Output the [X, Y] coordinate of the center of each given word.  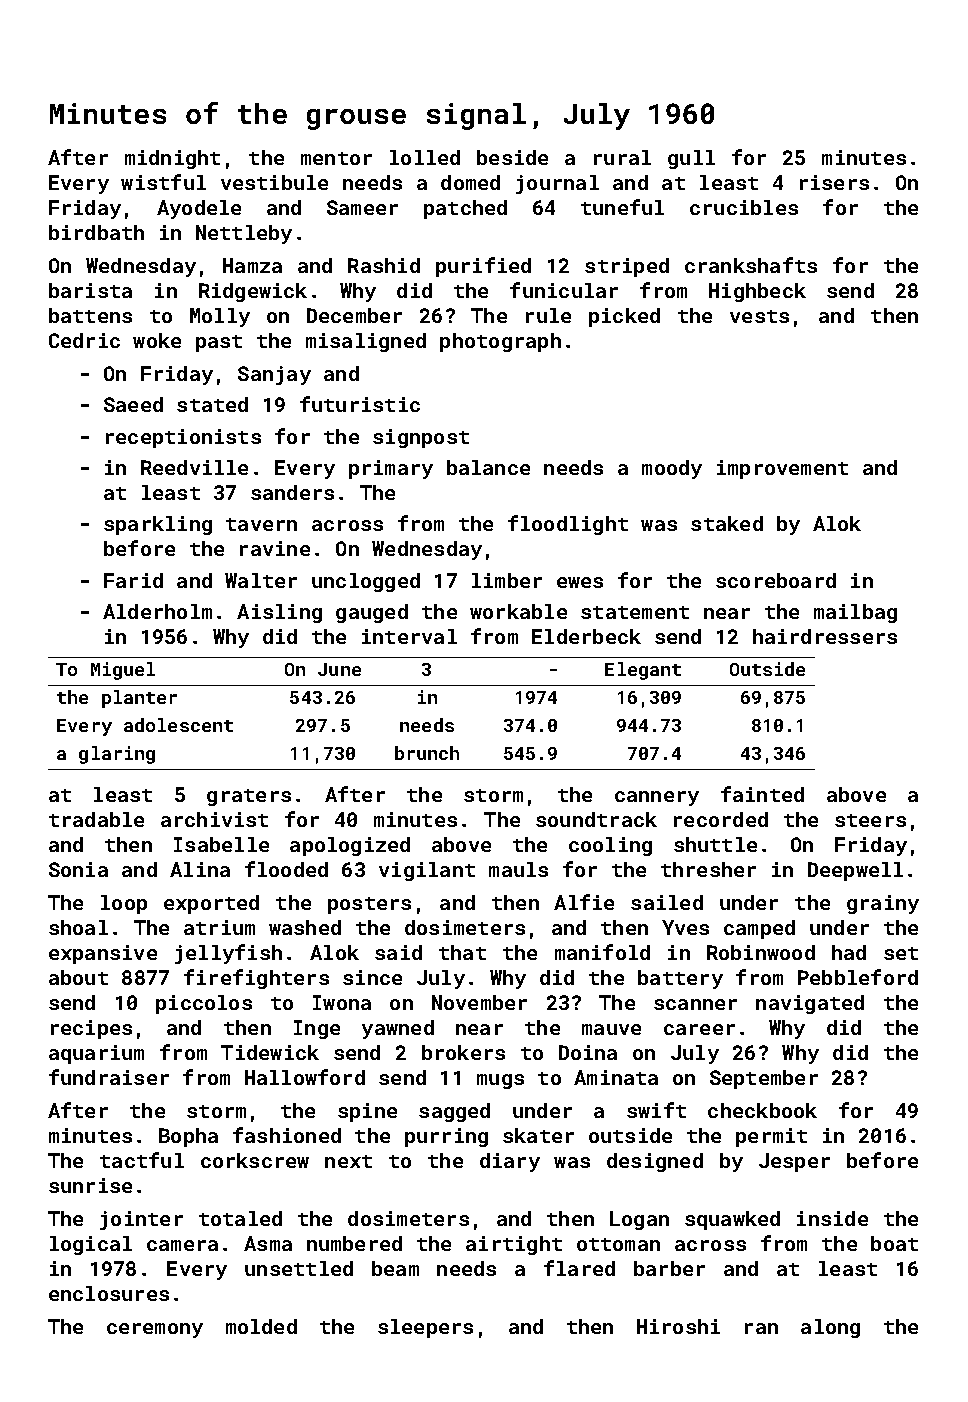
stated [212, 404]
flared [579, 1268]
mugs [500, 1081]
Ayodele [199, 209]
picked [624, 317]
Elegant [643, 671]
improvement [782, 469]
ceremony [155, 1330]
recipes [91, 1029]
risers [834, 182]
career [699, 1029]
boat [894, 1243]
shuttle [715, 844]
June [339, 669]
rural [622, 157]
